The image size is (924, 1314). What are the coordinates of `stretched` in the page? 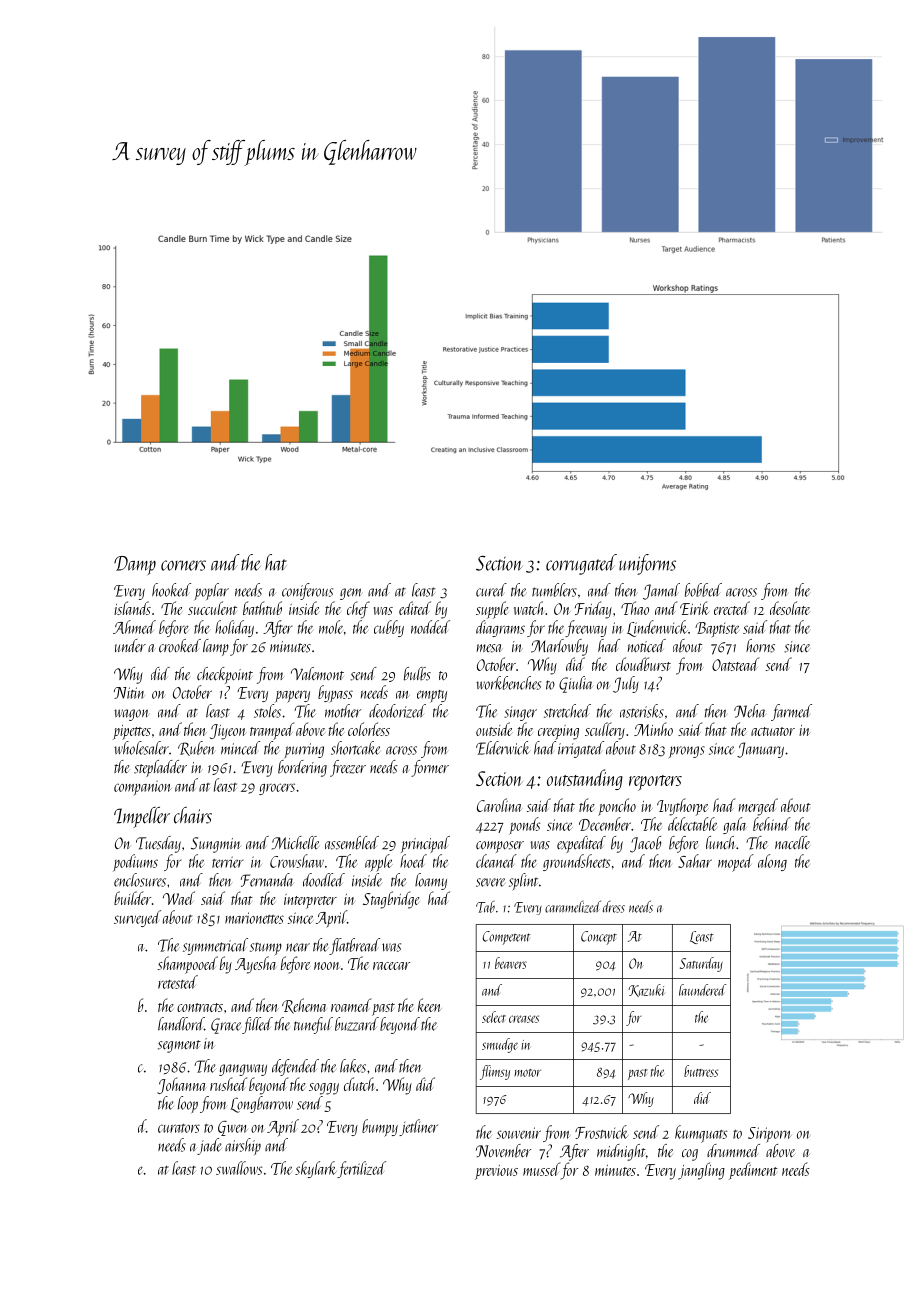 It's located at (567, 711).
